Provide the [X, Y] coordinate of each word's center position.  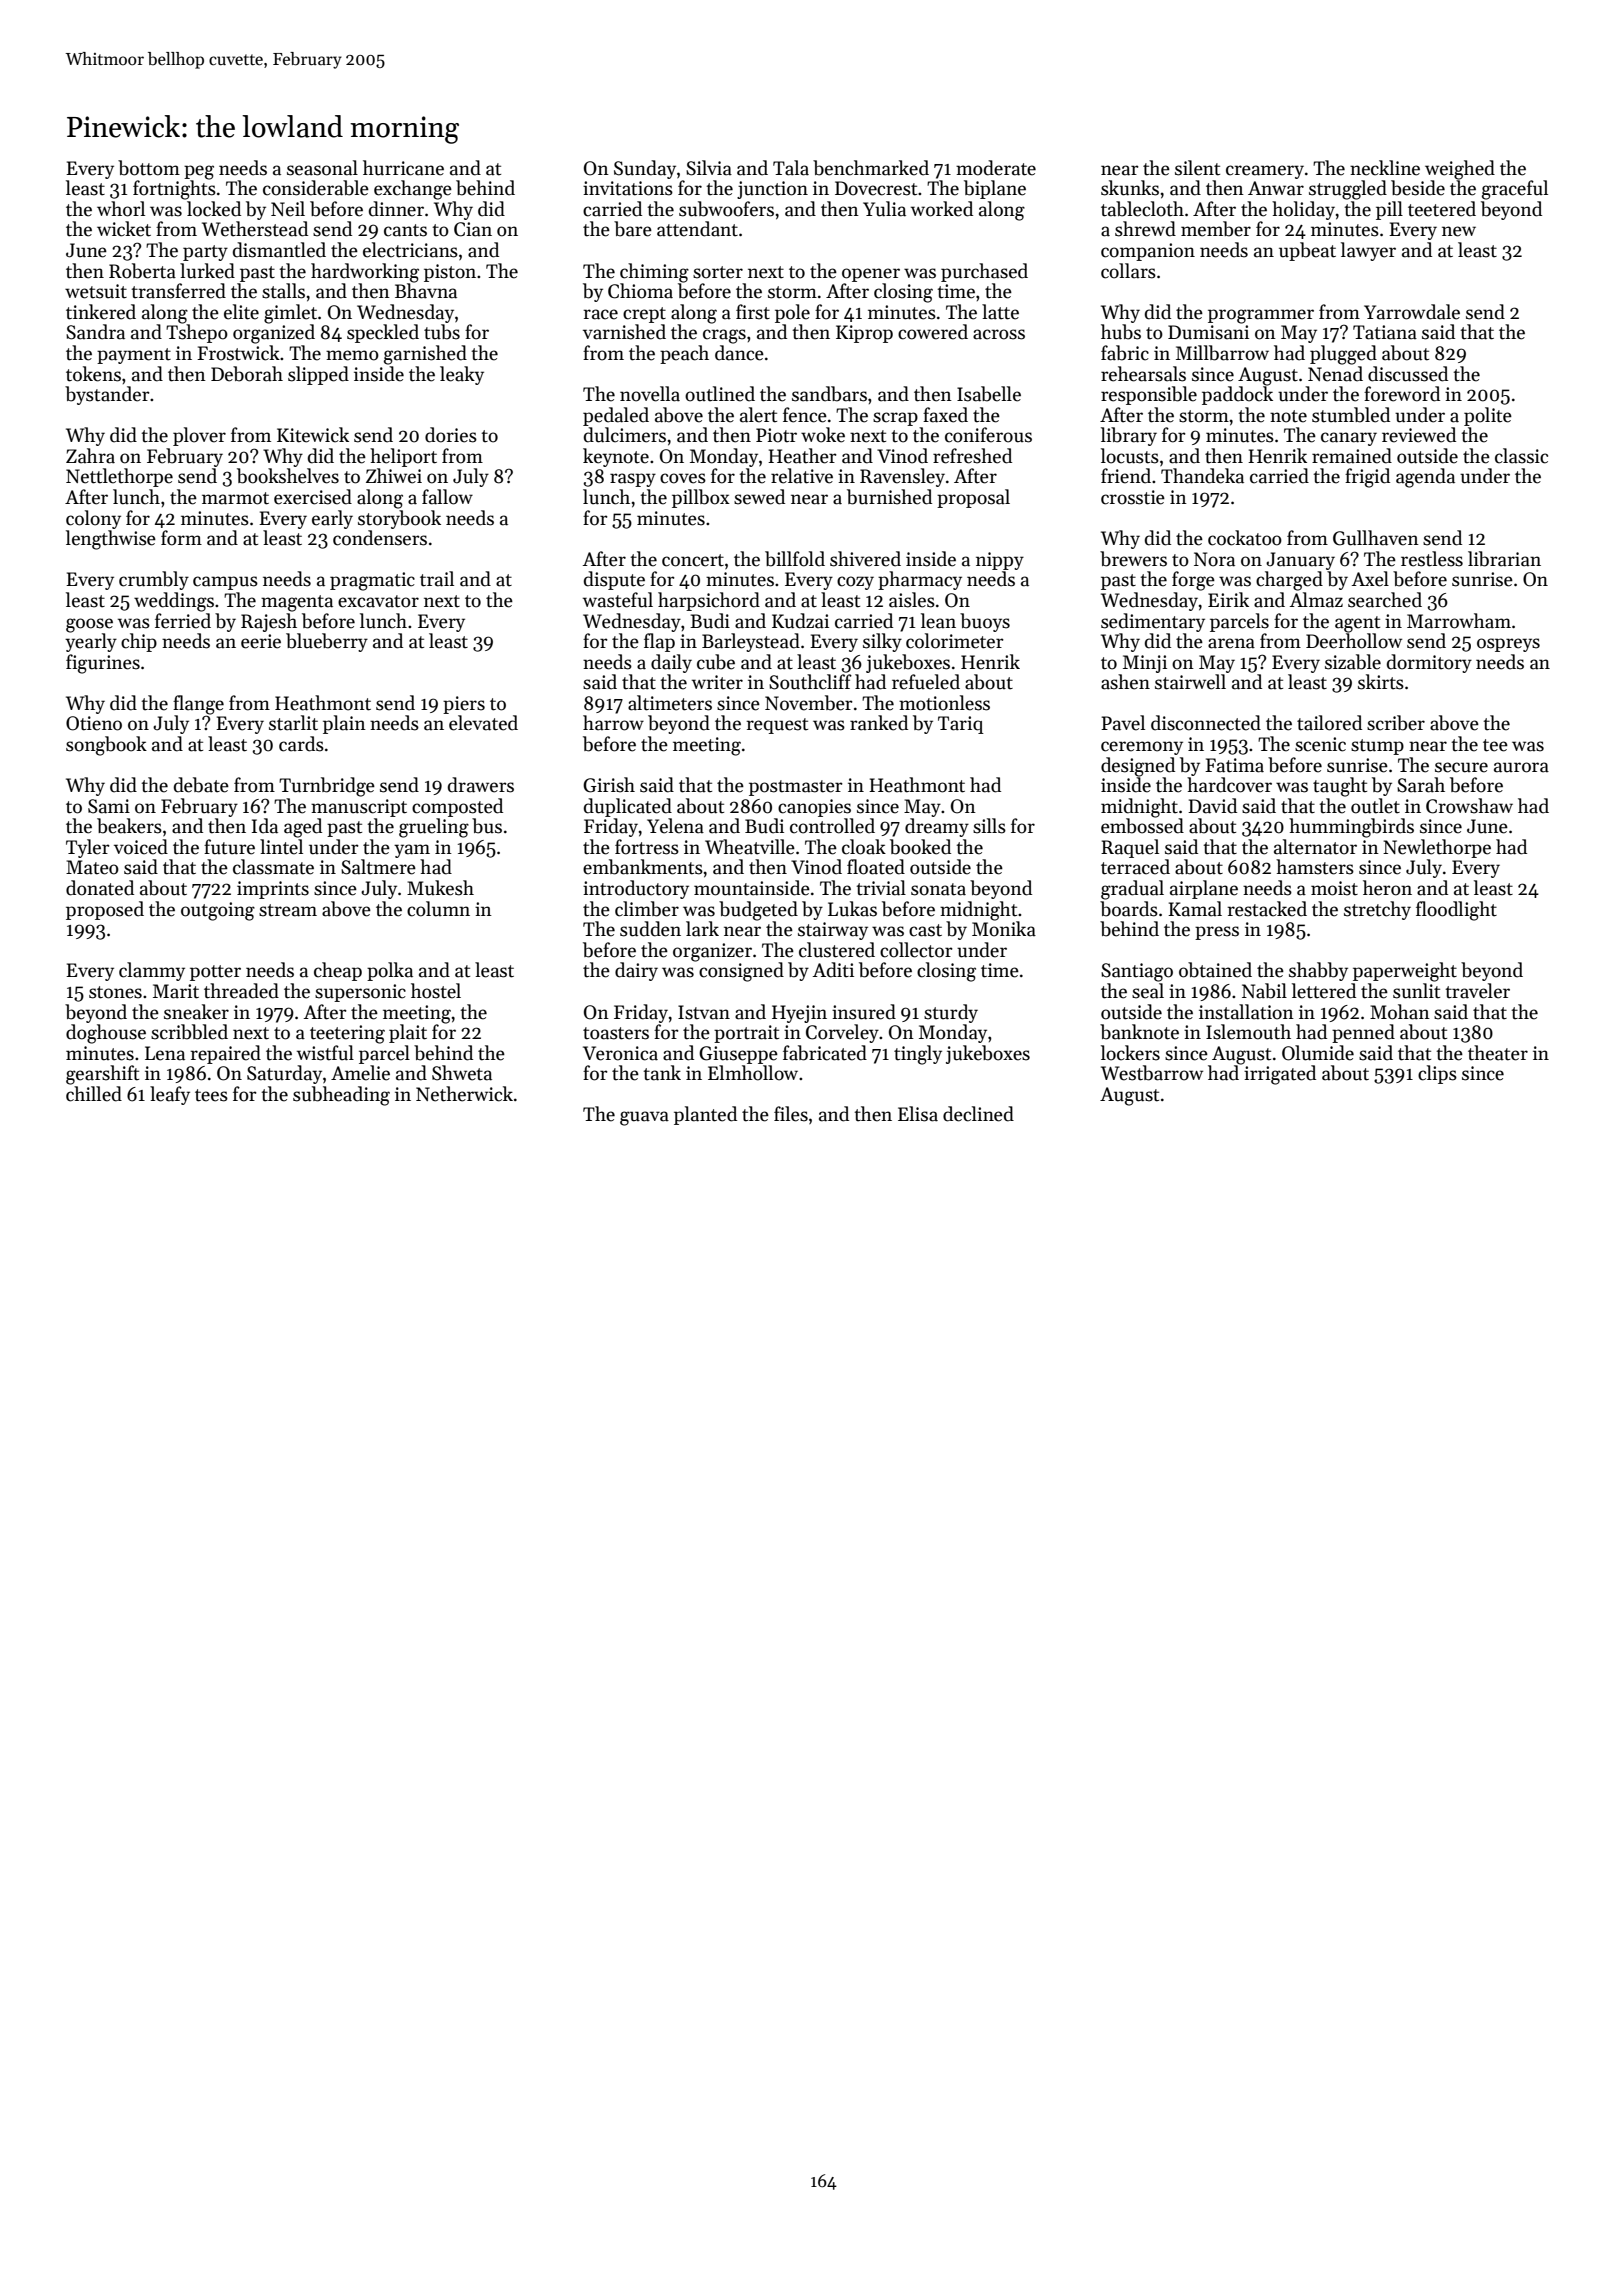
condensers [380, 538]
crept [644, 315]
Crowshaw [1469, 806]
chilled [94, 1094]
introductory [636, 889]
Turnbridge [327, 787]
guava [644, 1118]
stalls [283, 291]
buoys [985, 622]
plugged [1343, 355]
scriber [1396, 723]
